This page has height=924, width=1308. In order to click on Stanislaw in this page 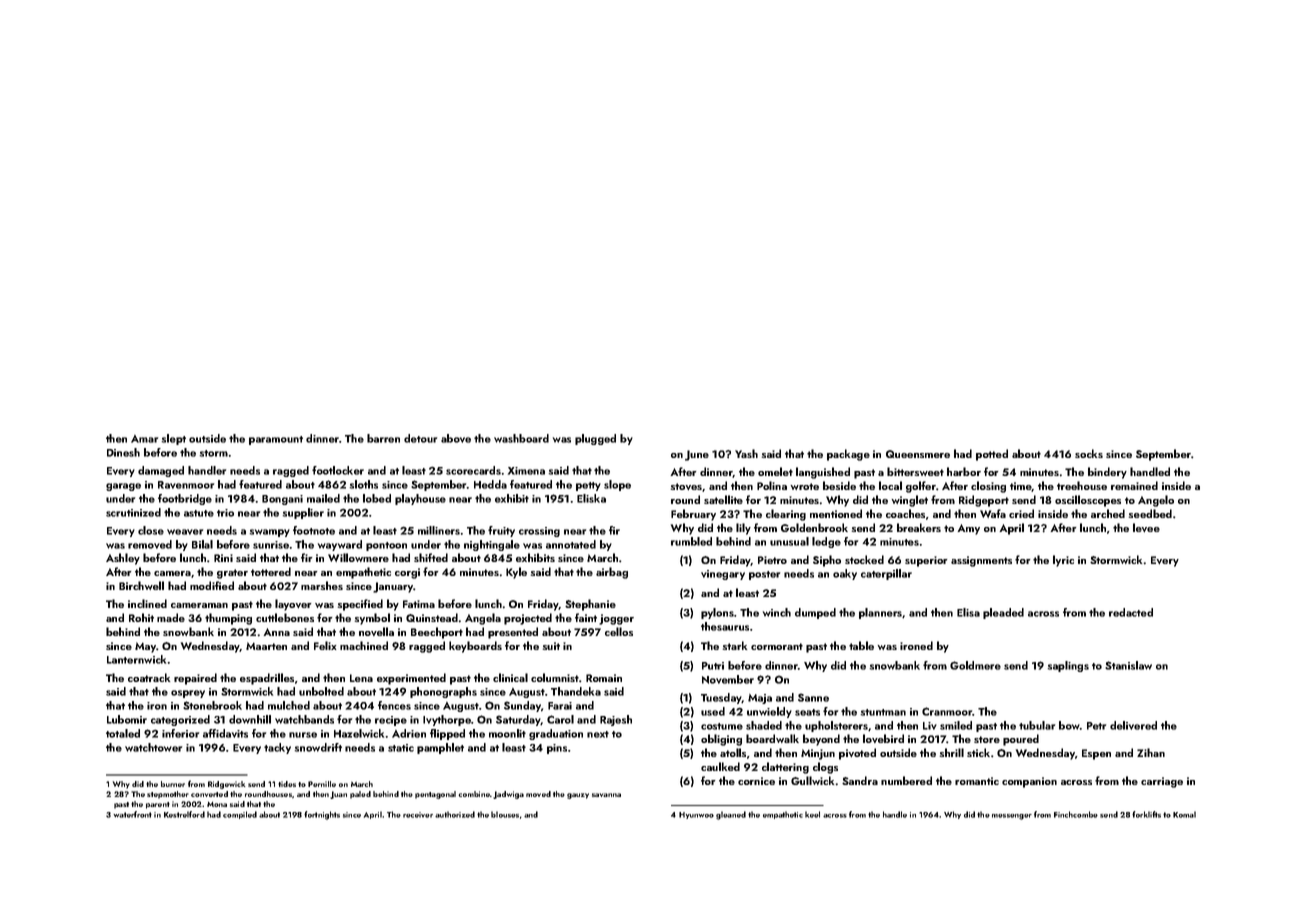, I will do `click(1128, 665)`.
